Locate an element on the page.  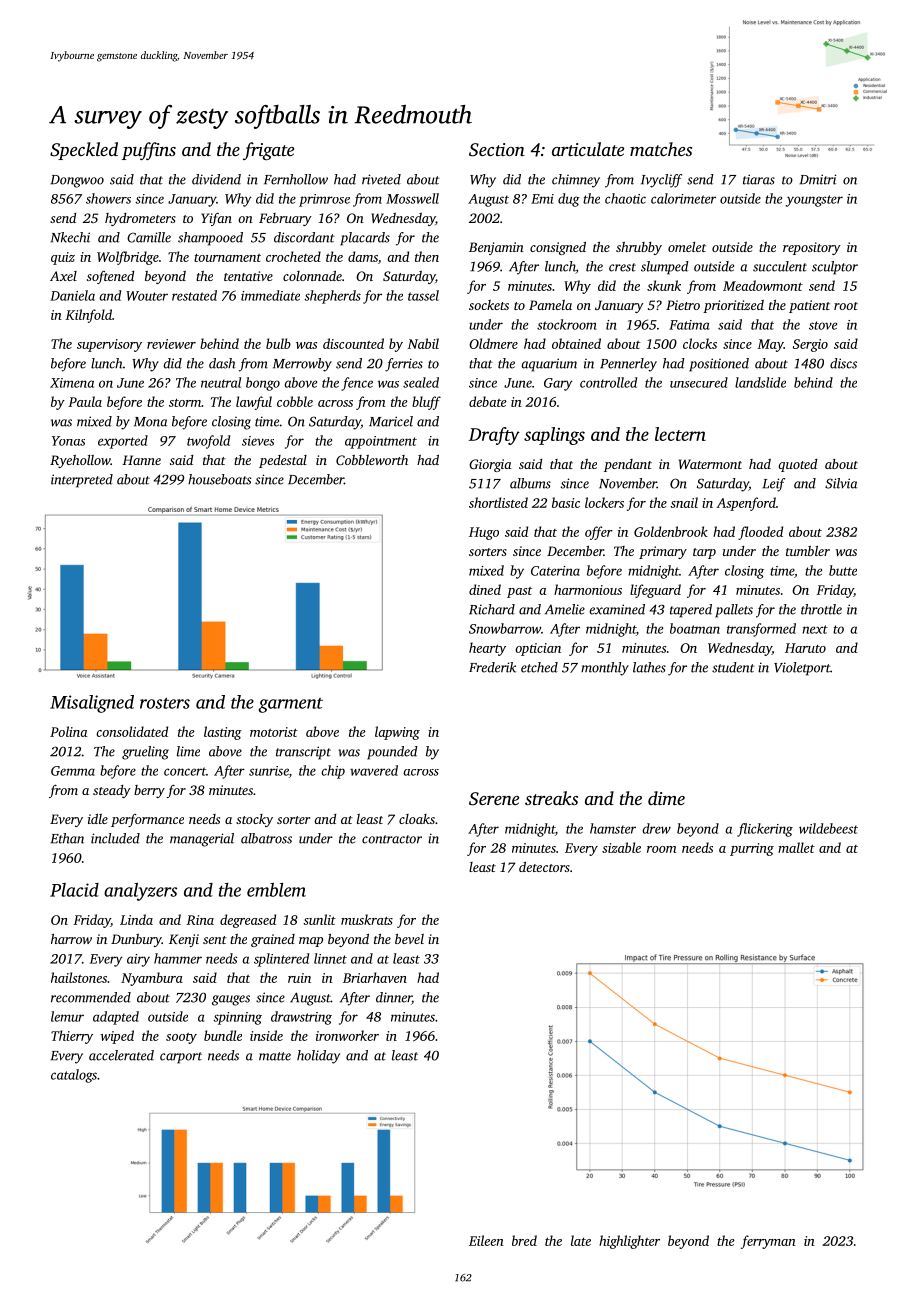
etched is located at coordinates (539, 667).
